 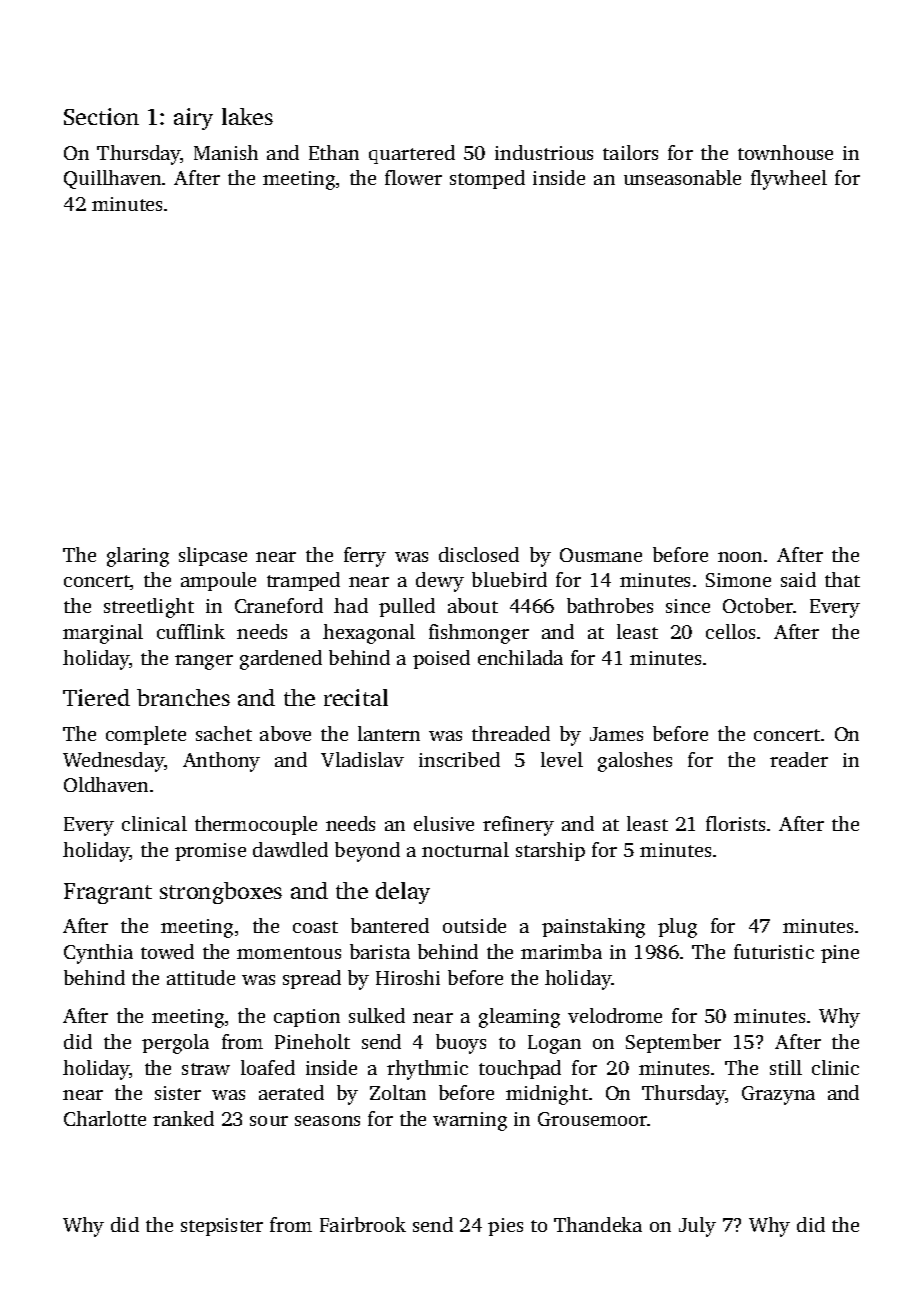 I want to click on Section, so click(x=101, y=116).
